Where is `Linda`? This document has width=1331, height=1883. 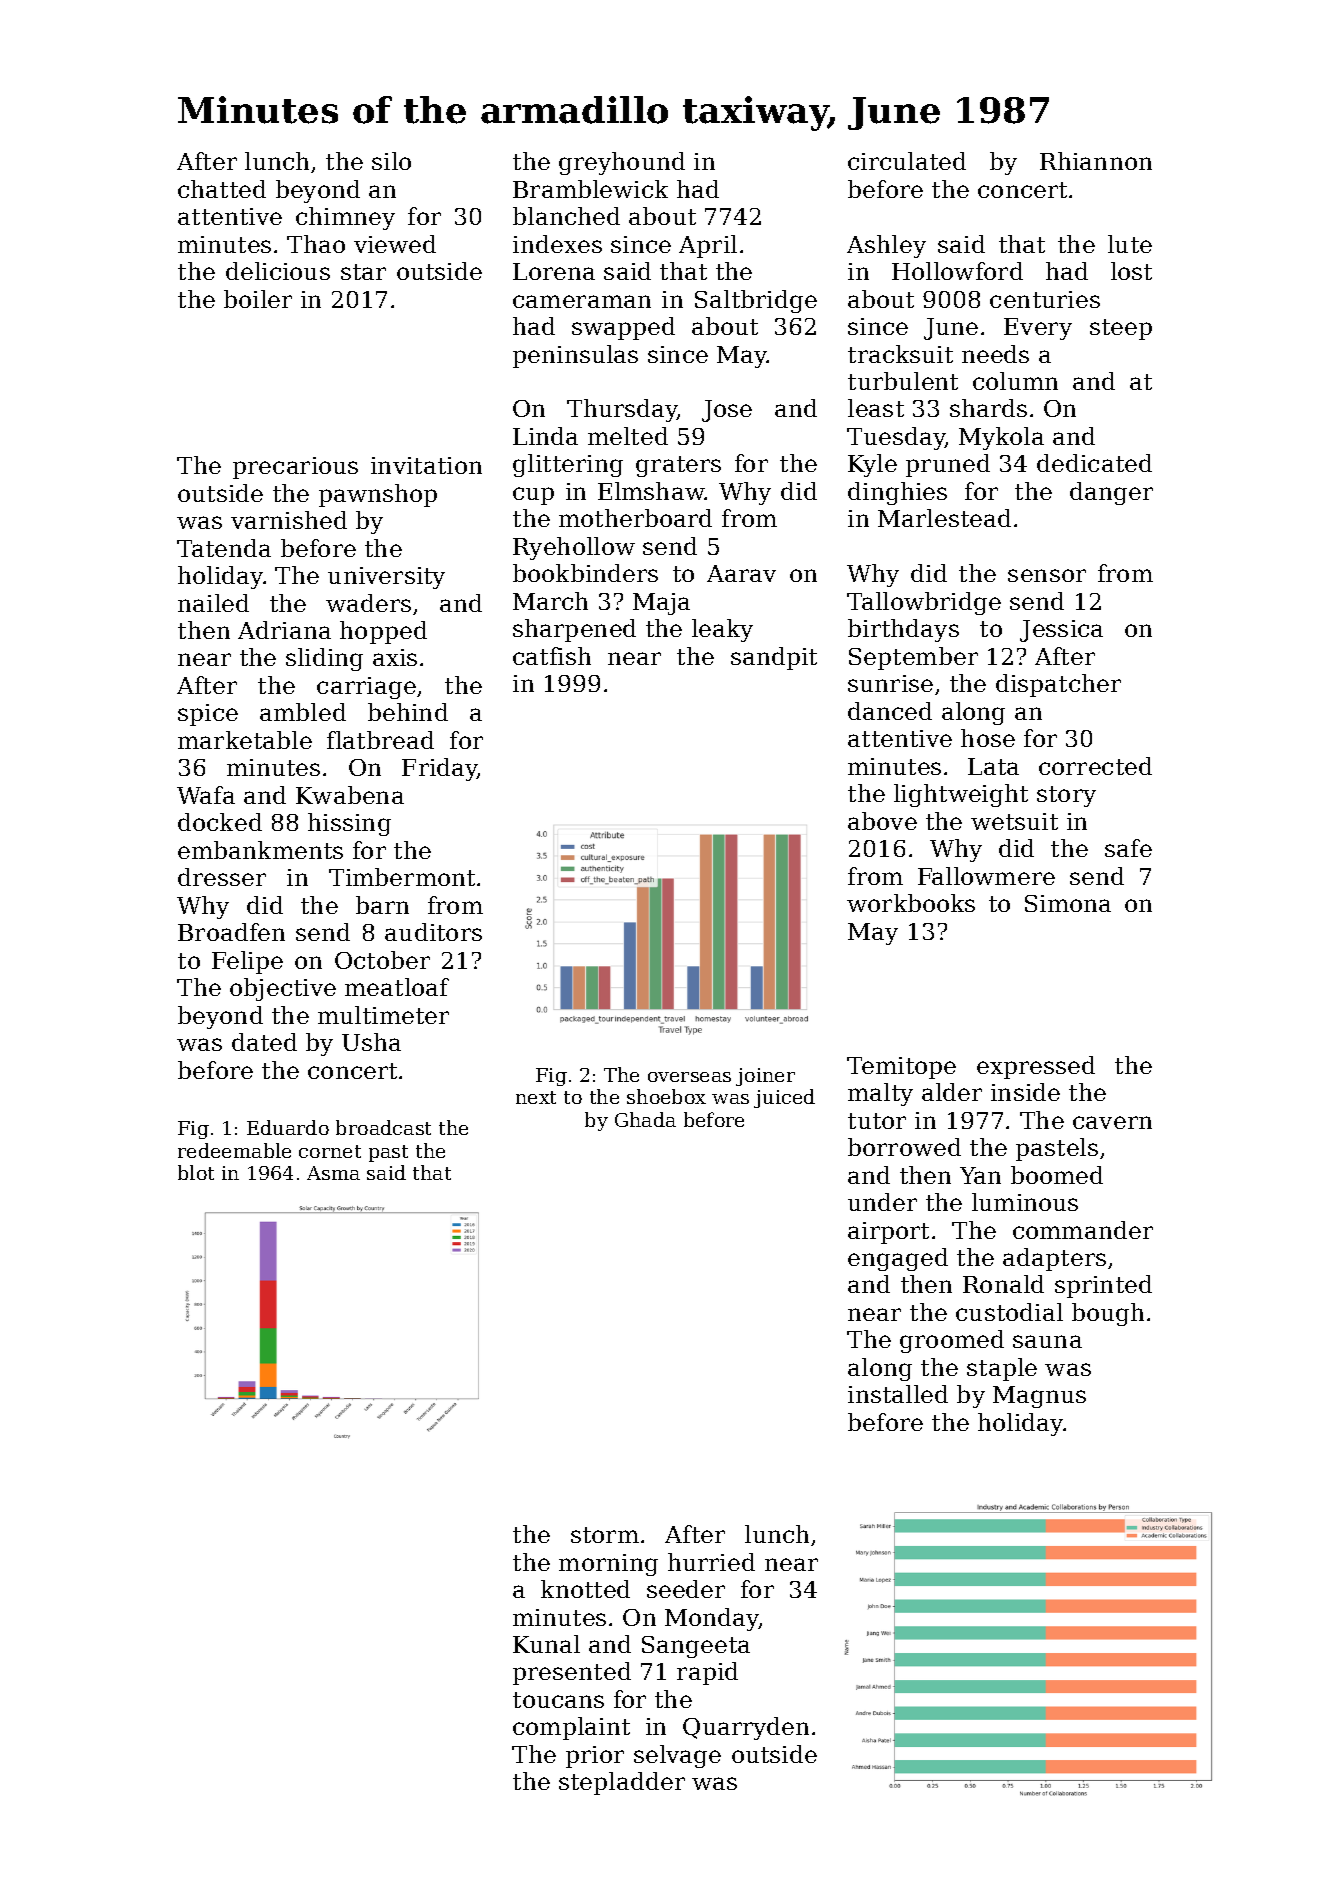
Linda is located at coordinates (545, 436).
